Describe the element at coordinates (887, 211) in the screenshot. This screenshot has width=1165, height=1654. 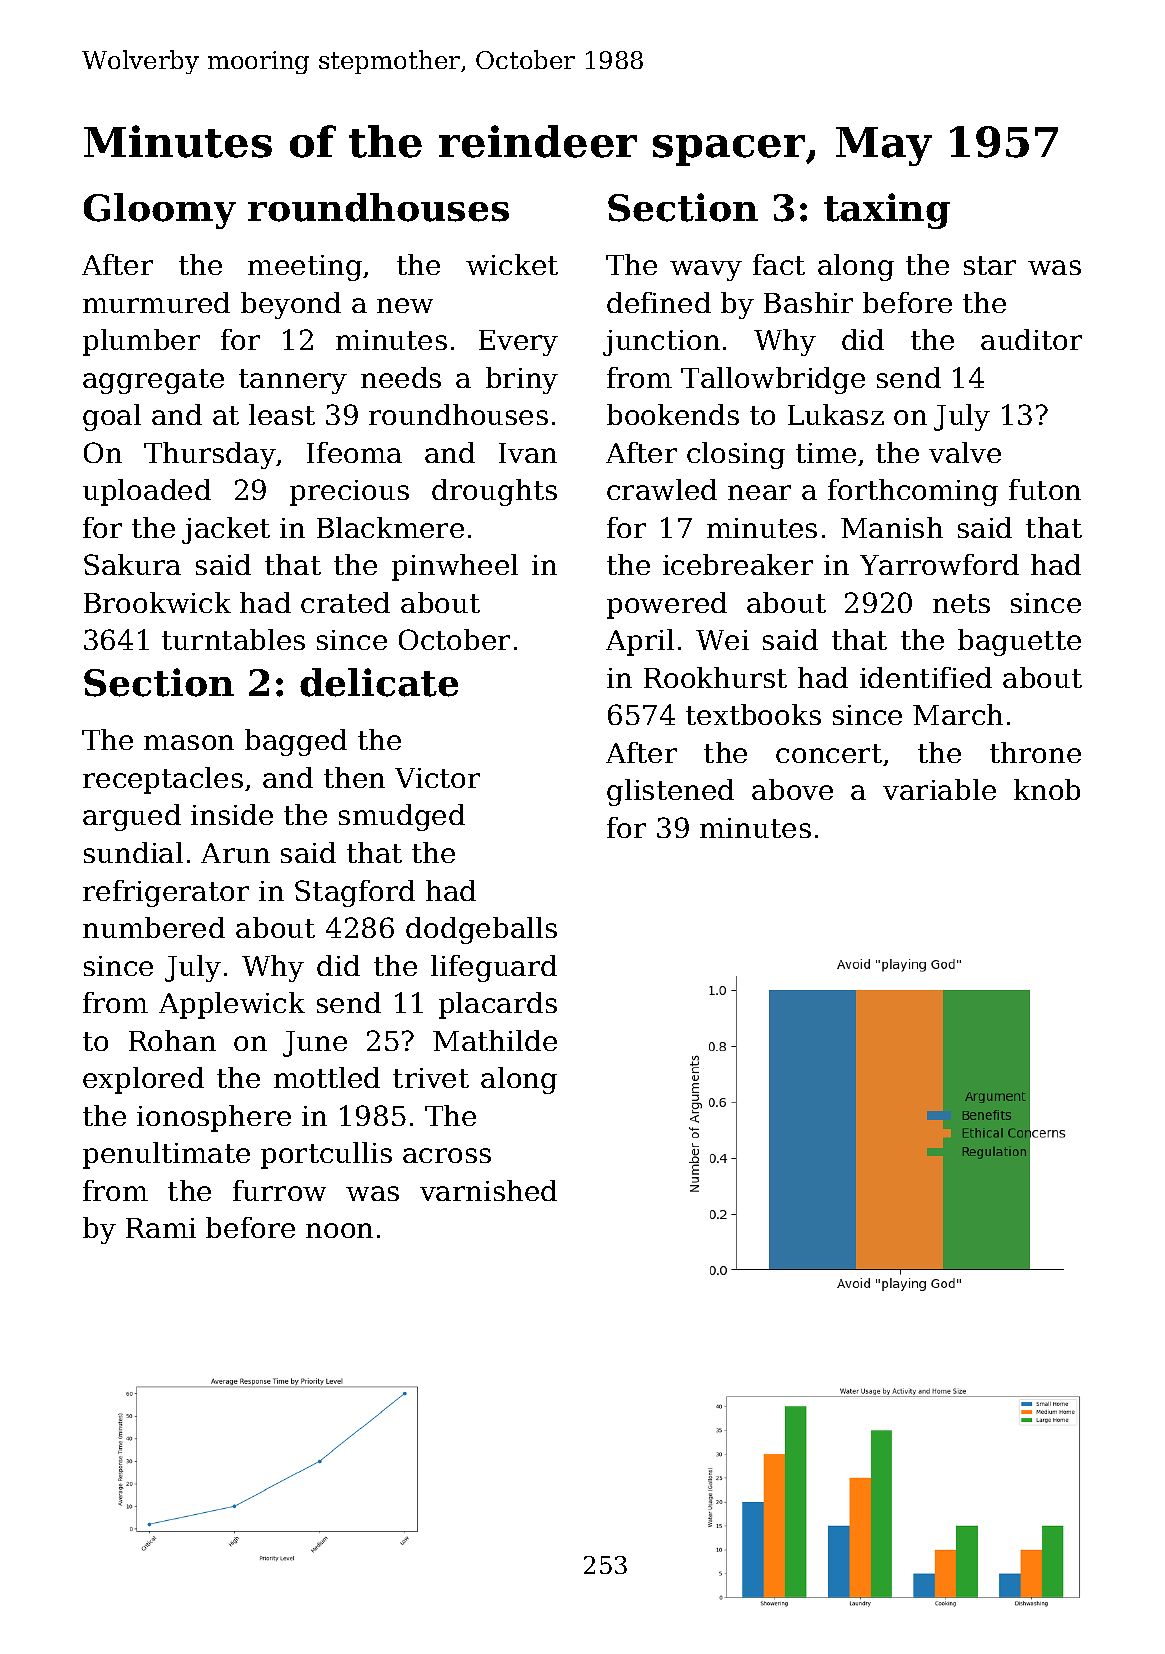
I see `taxing` at that location.
